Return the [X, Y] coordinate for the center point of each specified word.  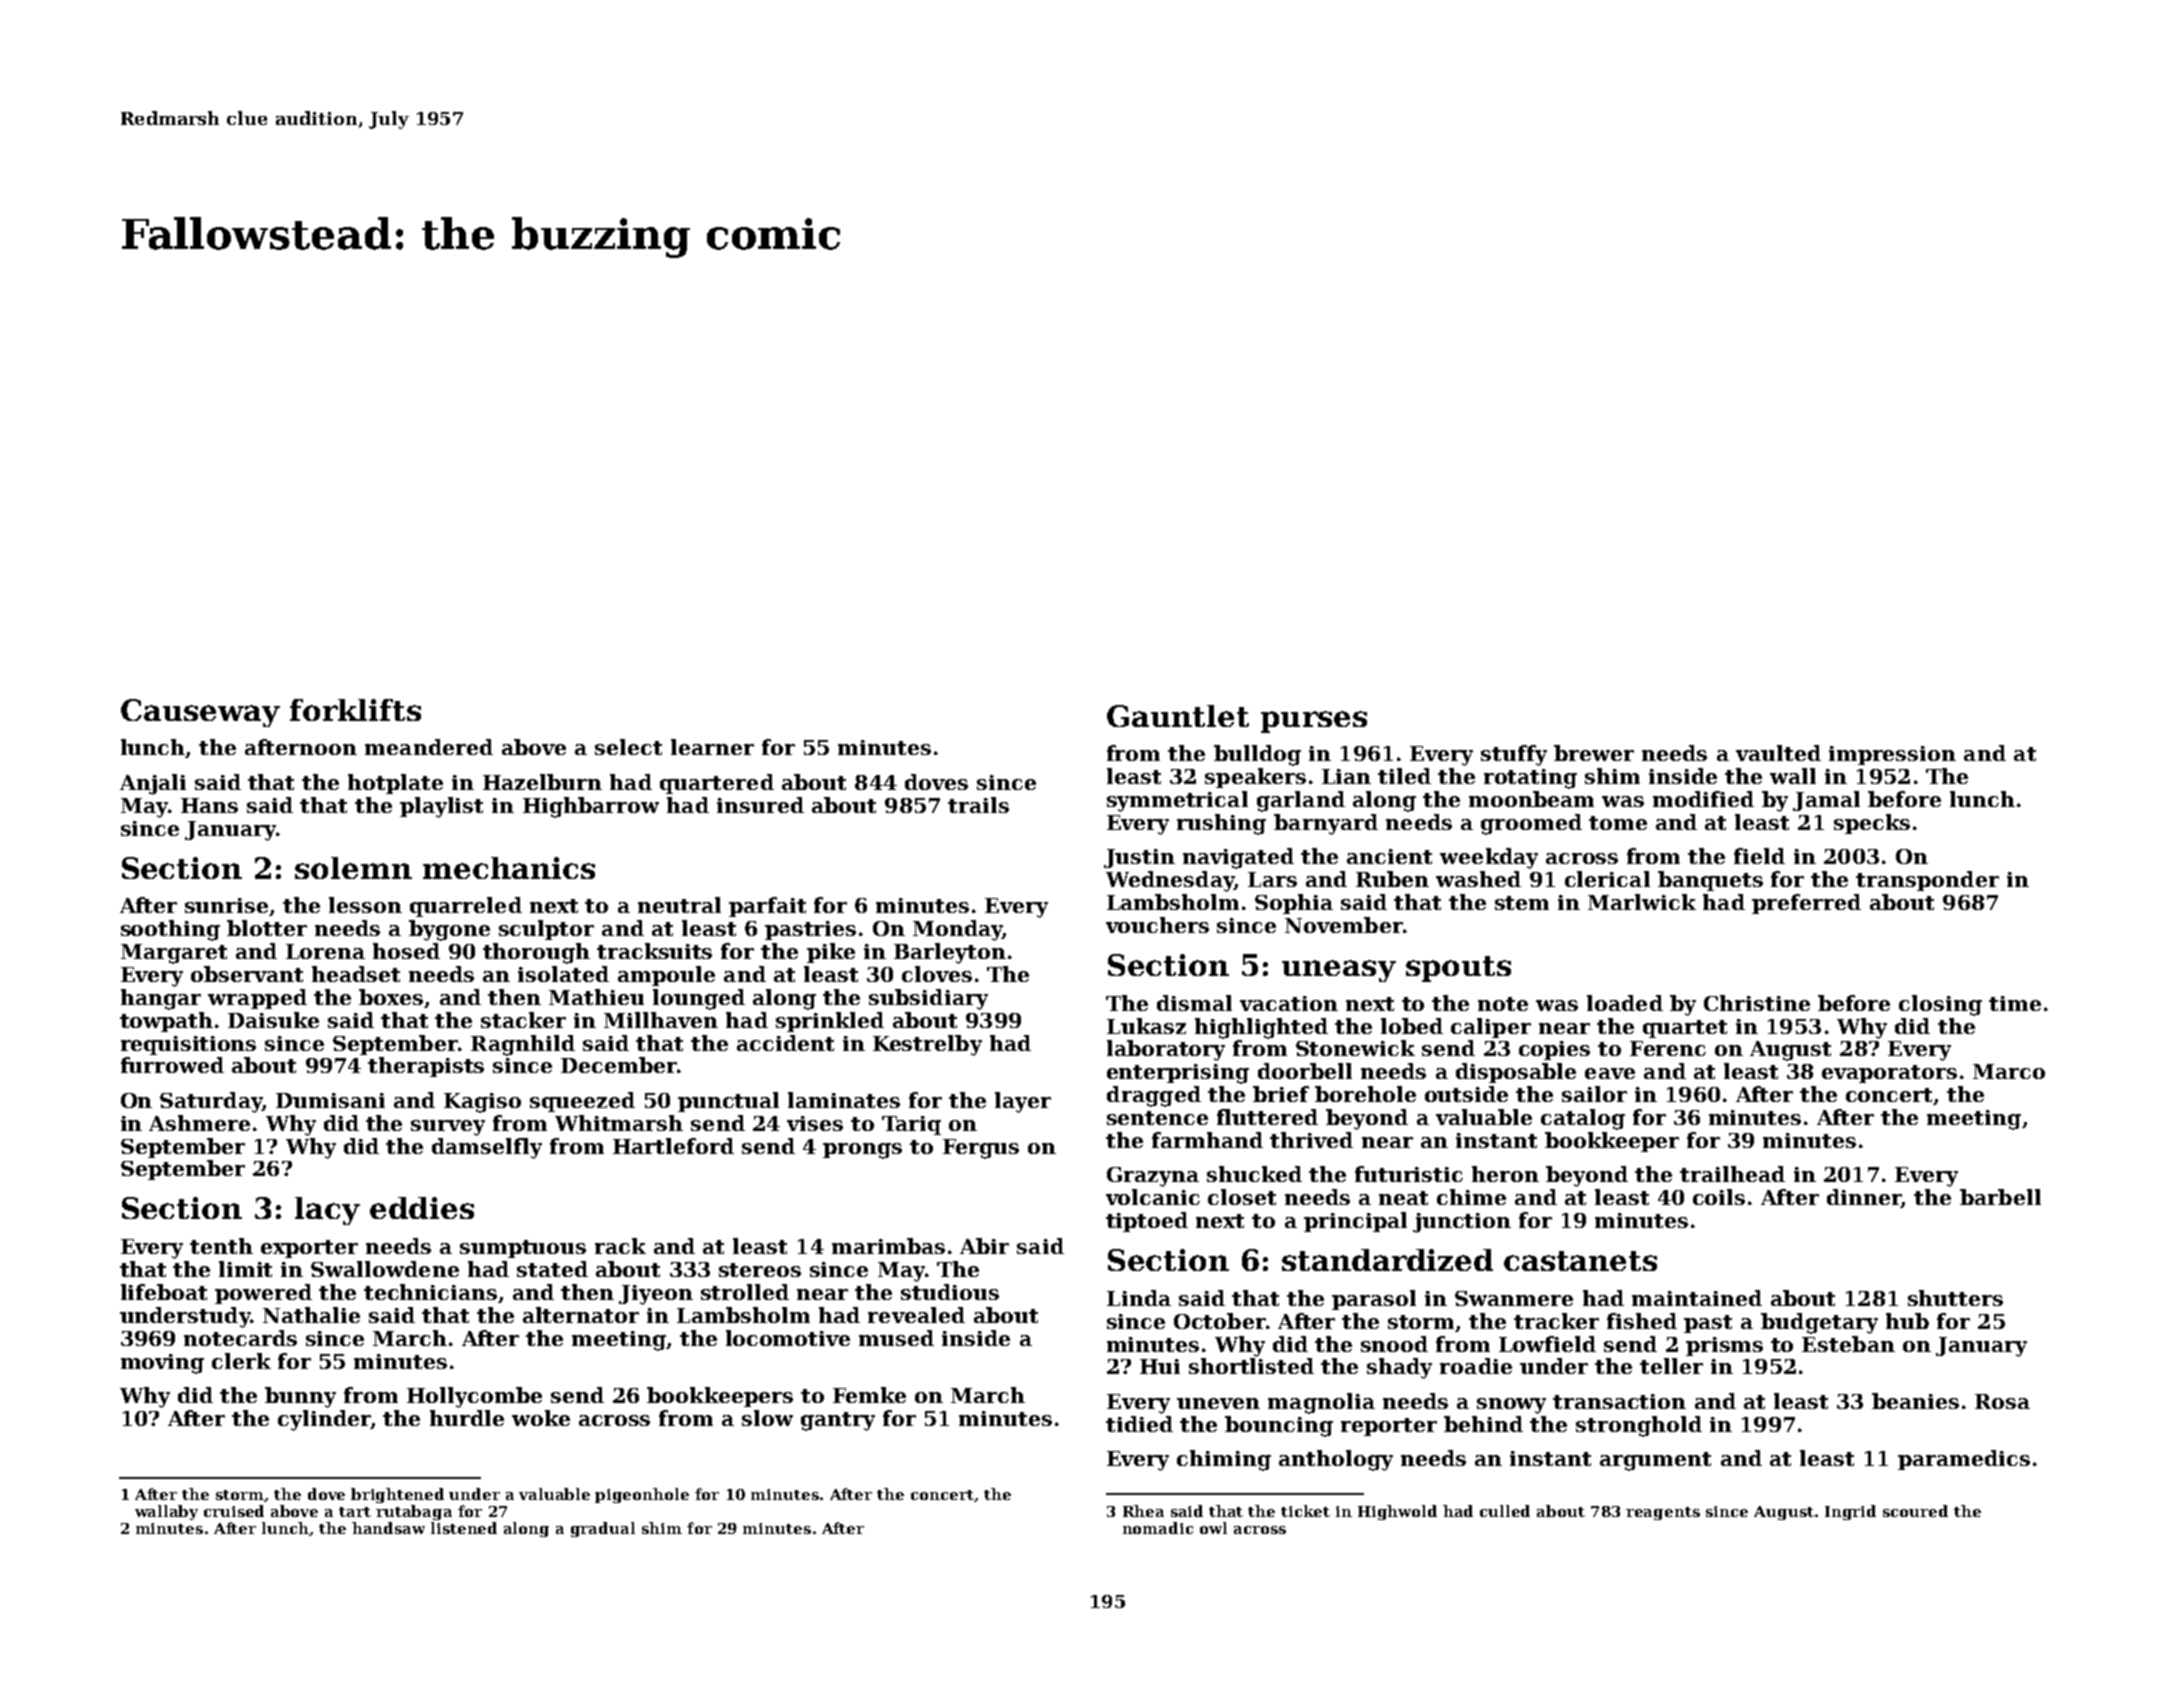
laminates [844, 1100]
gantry [838, 1421]
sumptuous [523, 1249]
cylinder [324, 1420]
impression [1892, 755]
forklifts [355, 710]
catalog [1583, 1119]
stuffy [1514, 755]
